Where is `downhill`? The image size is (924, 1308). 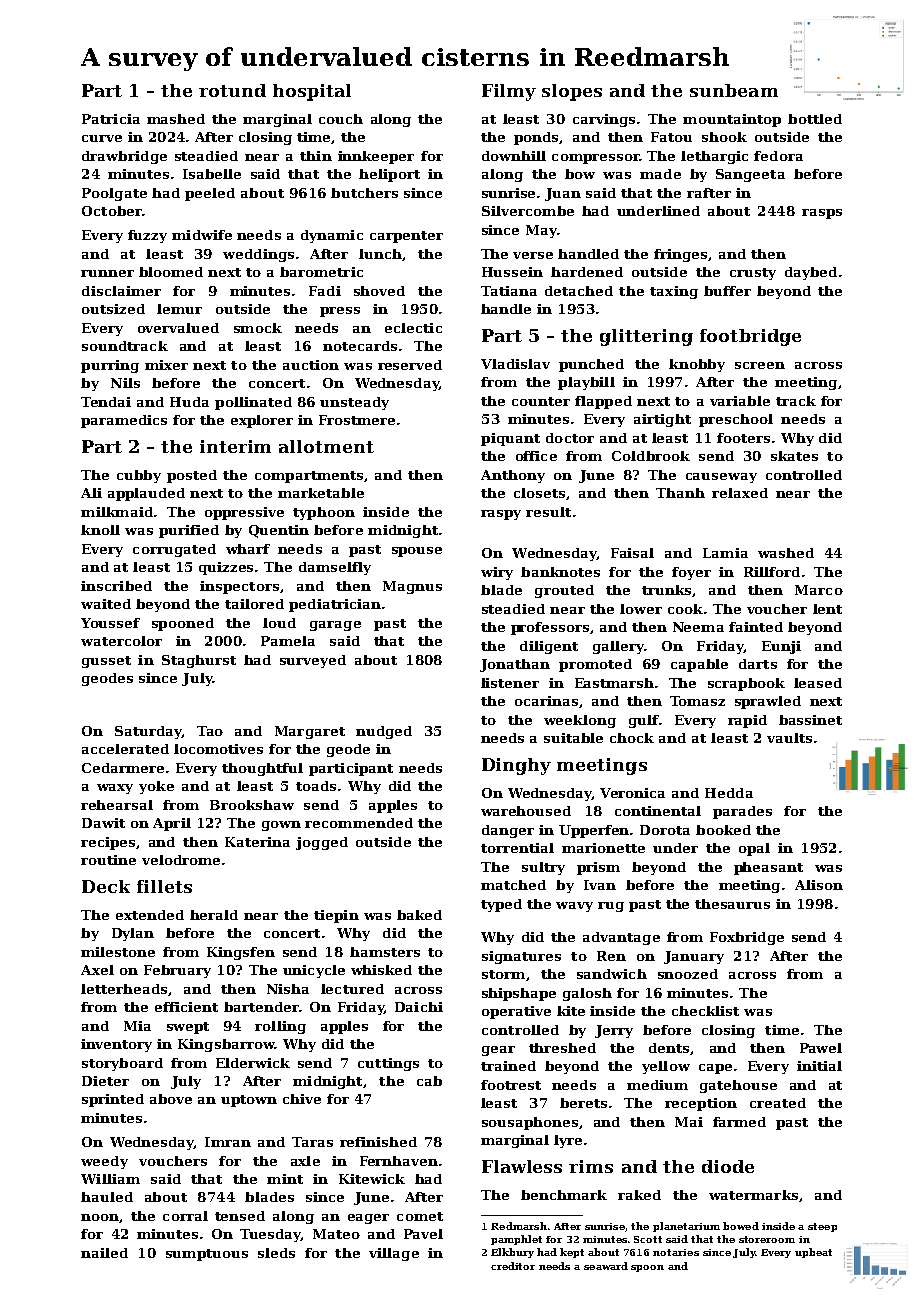
downhill is located at coordinates (514, 156).
